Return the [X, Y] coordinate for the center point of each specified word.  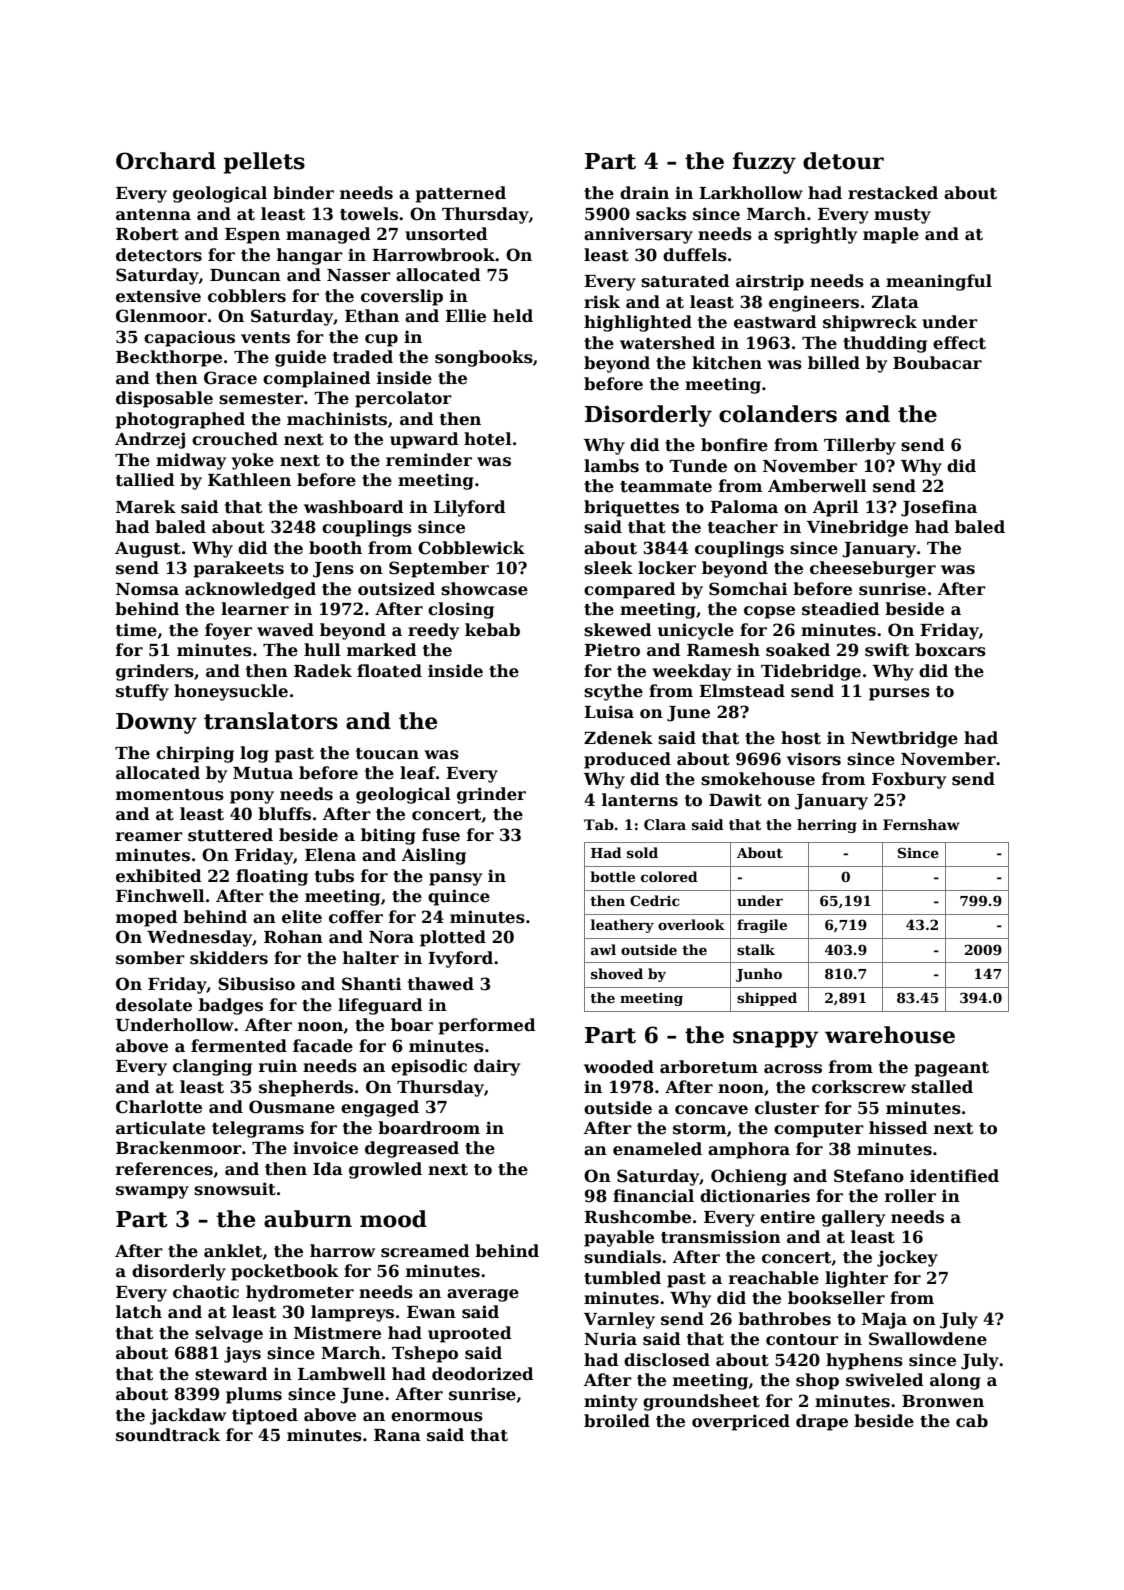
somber [150, 958]
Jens [333, 570]
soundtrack [168, 1435]
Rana [397, 1435]
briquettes [631, 508]
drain [644, 193]
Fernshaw [921, 824]
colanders [778, 414]
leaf [418, 773]
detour [843, 161]
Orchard [166, 161]
